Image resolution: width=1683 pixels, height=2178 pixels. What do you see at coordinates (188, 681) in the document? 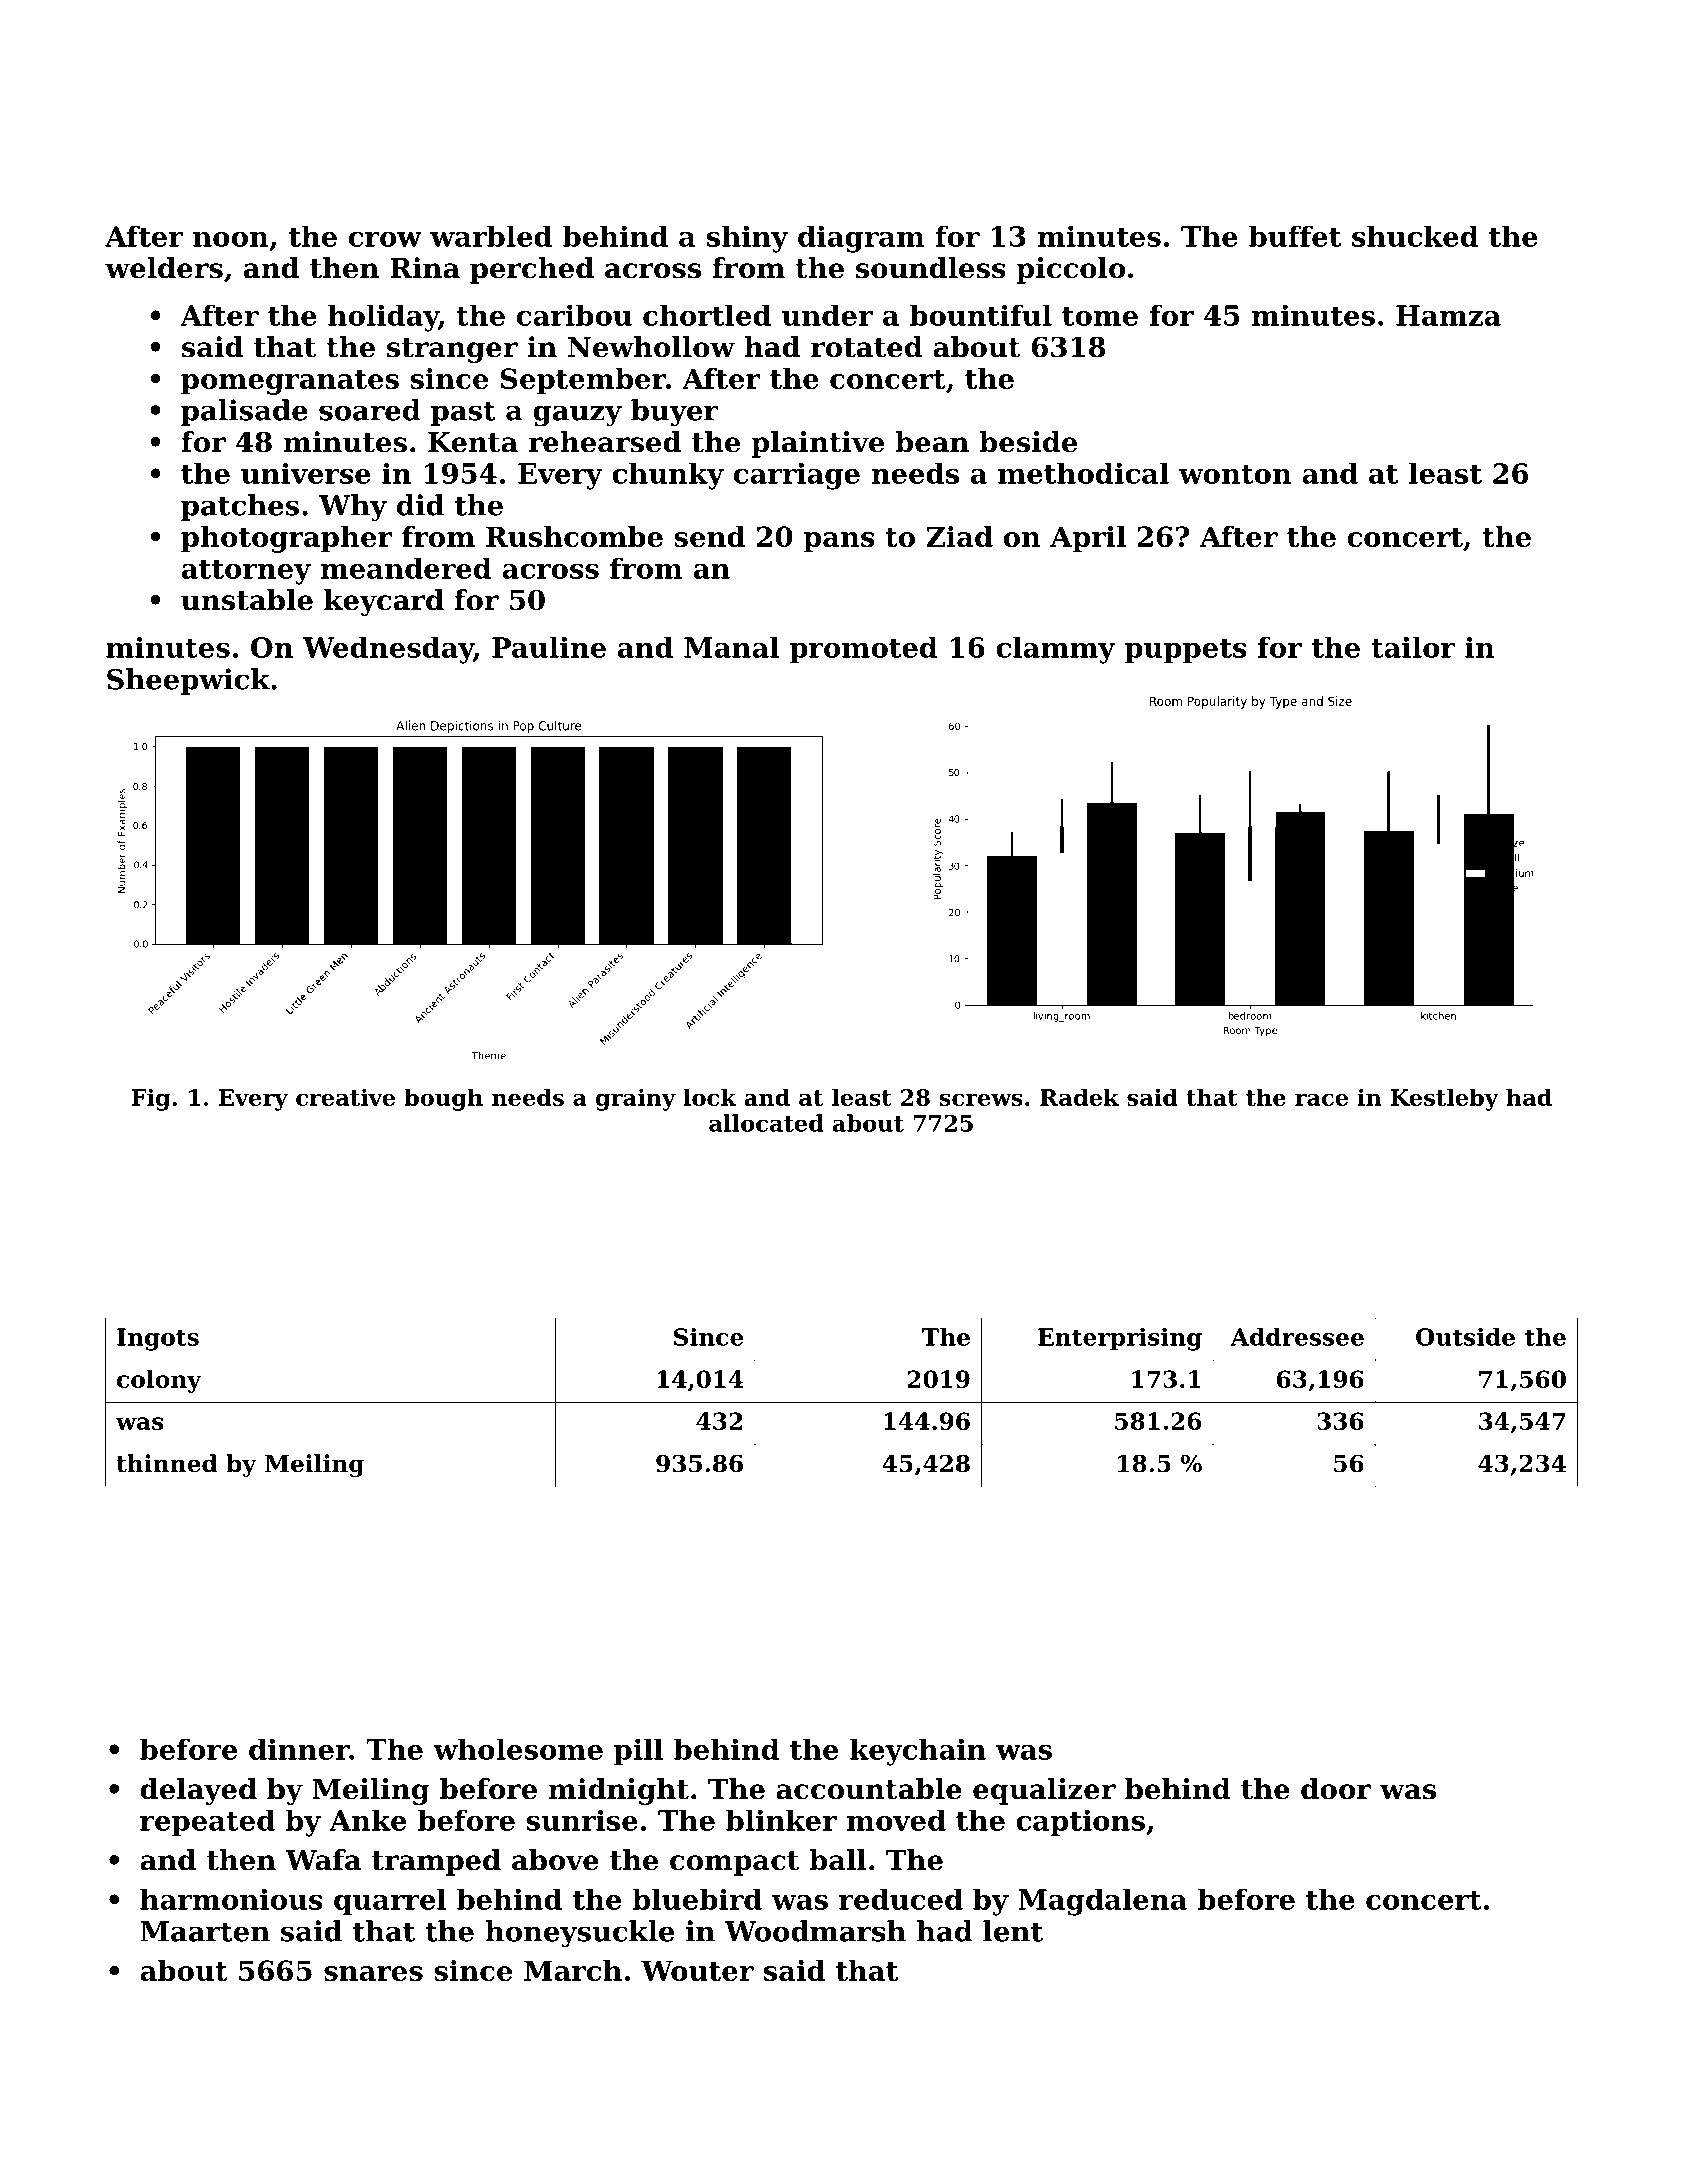
I see `Sheepwick` at bounding box center [188, 681].
